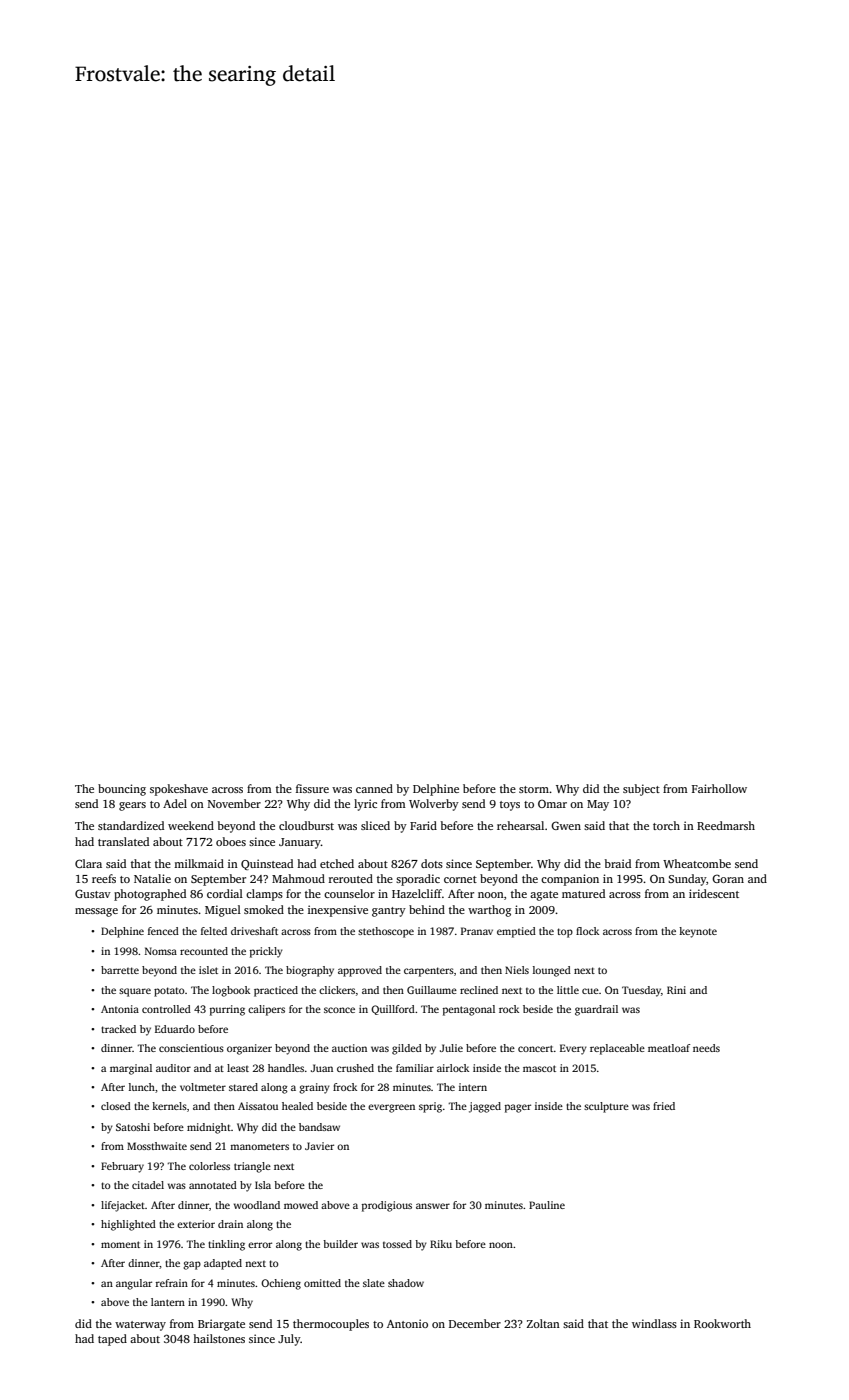  I want to click on gantry, so click(389, 912).
